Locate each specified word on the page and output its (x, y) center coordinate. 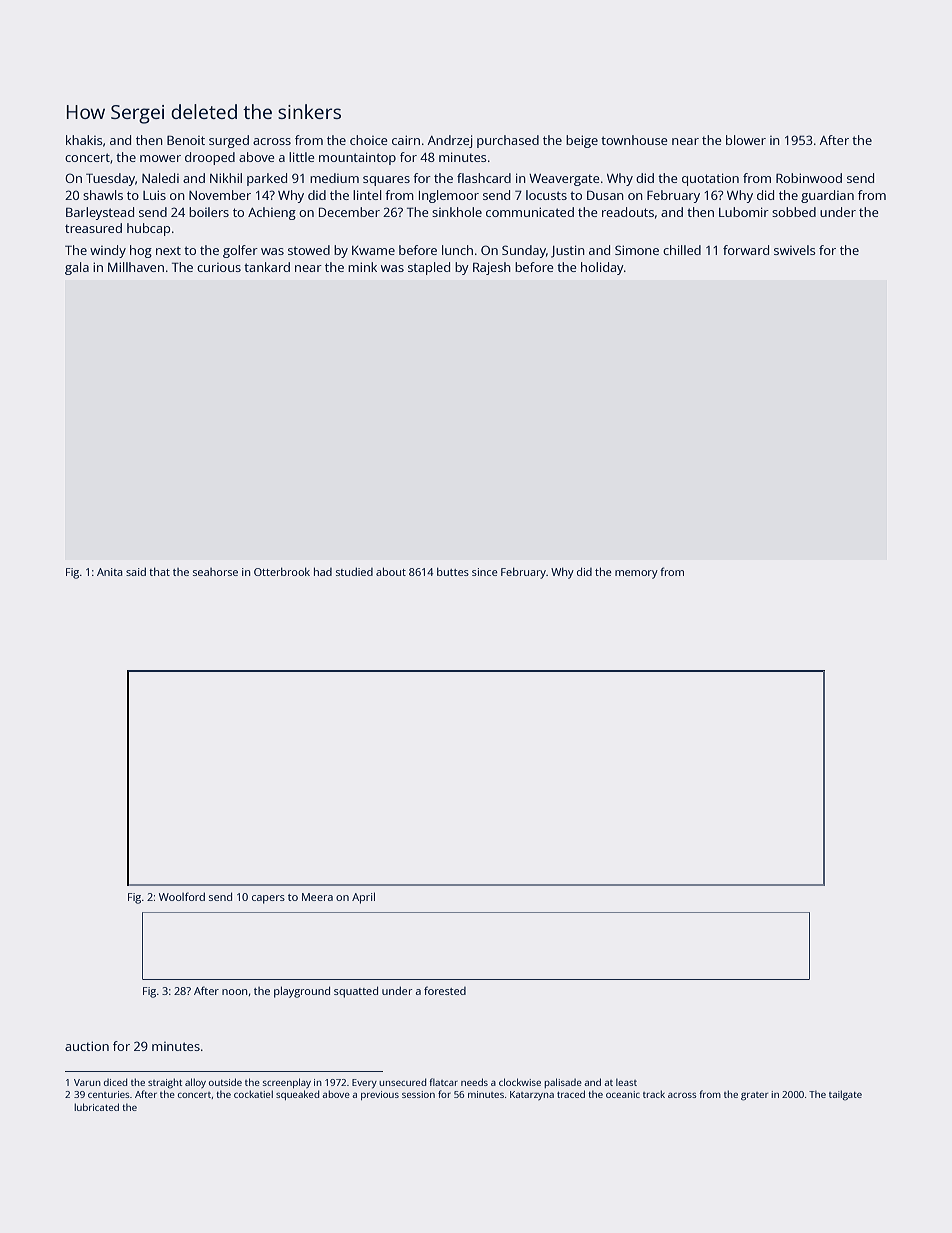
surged (229, 141)
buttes (453, 571)
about (391, 571)
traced (571, 1094)
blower (746, 140)
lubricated (96, 1107)
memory (636, 574)
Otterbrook (282, 571)
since (485, 572)
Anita (110, 572)
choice (368, 140)
